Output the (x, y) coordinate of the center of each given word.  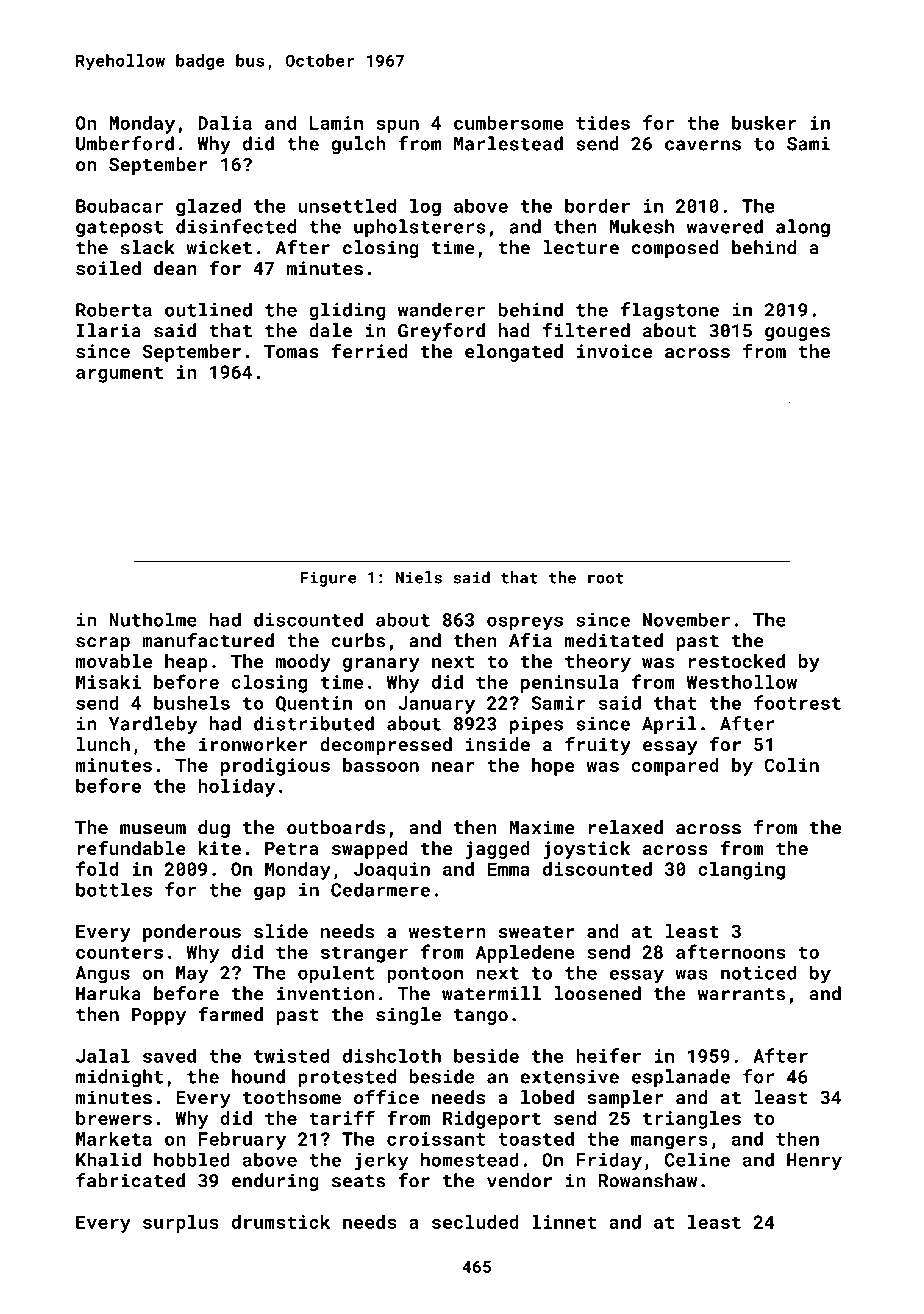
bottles (114, 889)
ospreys (525, 623)
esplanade (681, 1078)
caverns (703, 145)
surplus (181, 1224)
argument (119, 374)
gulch (359, 145)
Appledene (525, 954)
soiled (108, 268)
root (606, 578)
